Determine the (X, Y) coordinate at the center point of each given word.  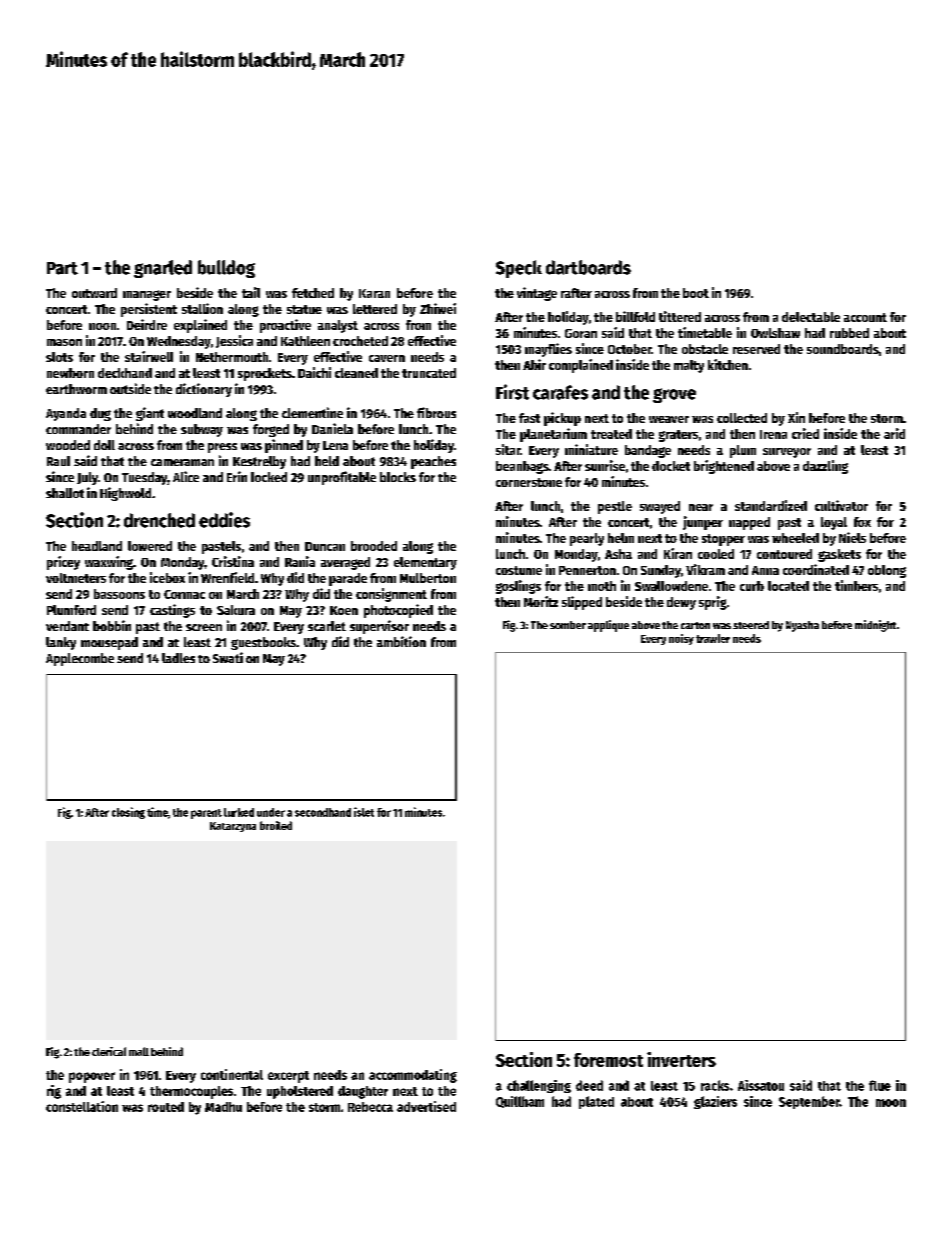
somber (568, 625)
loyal (834, 523)
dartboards (588, 267)
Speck (519, 269)
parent (206, 814)
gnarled (163, 269)
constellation (82, 1106)
